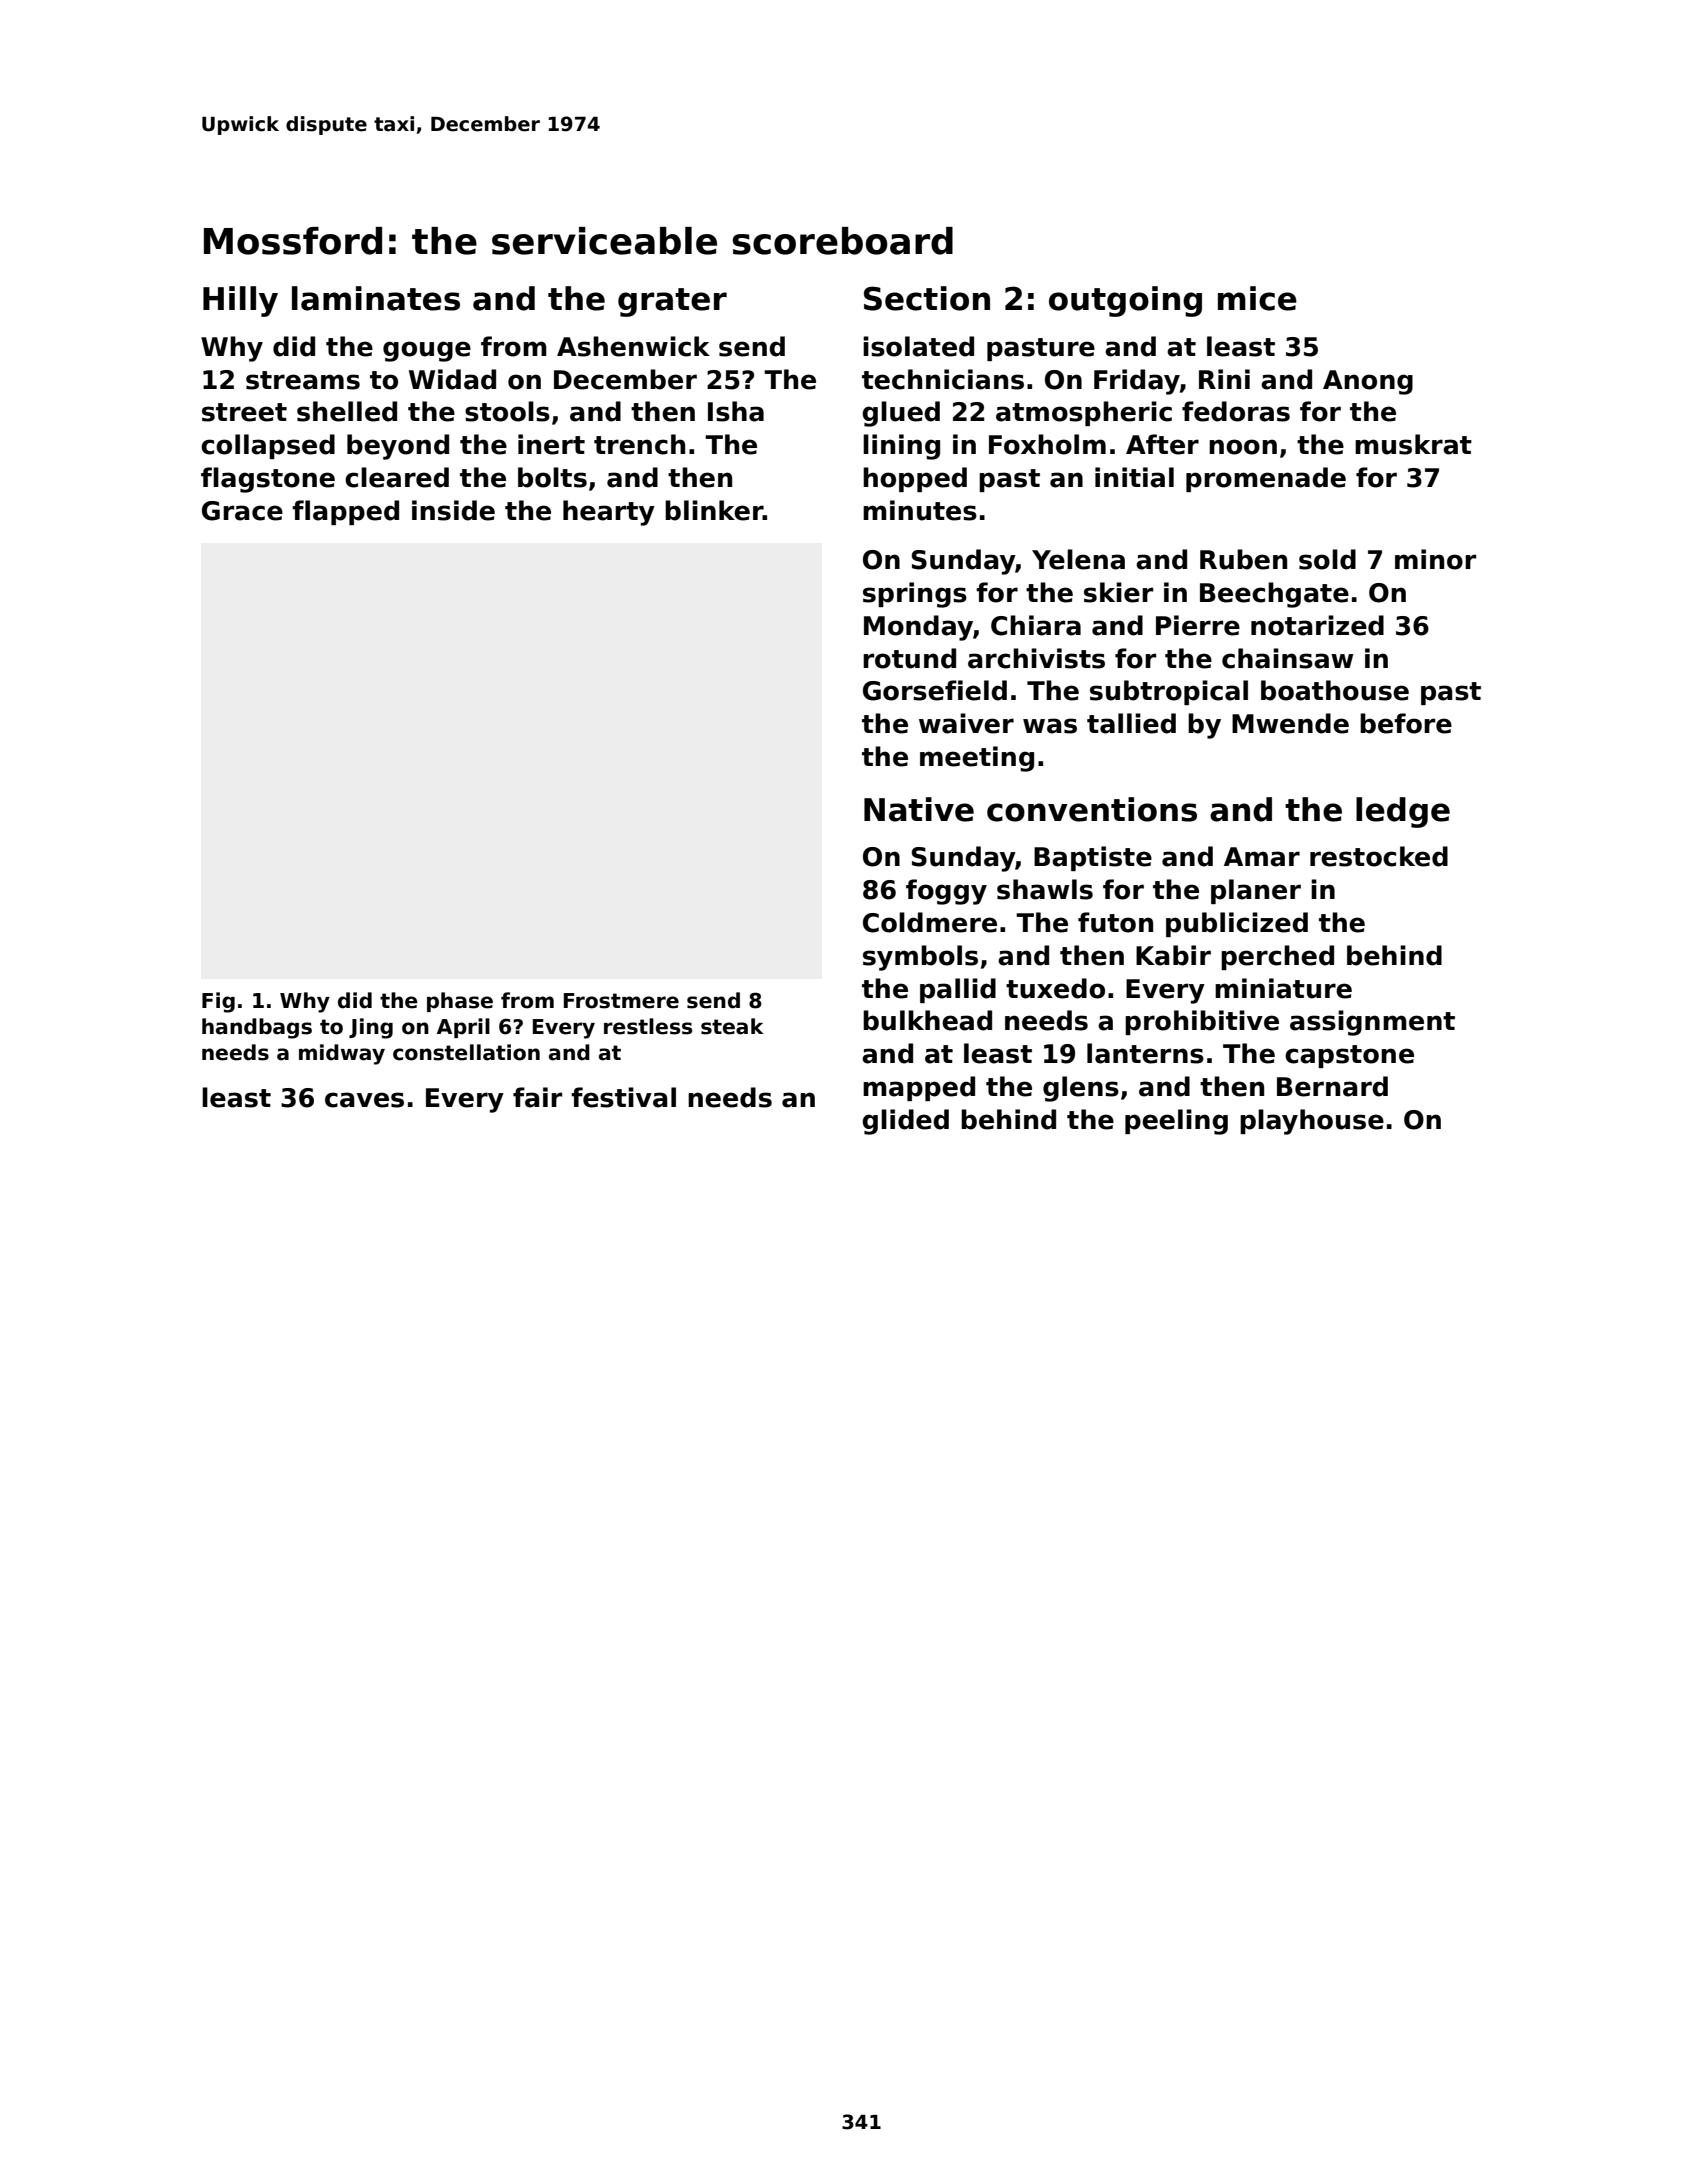  I want to click on meeting, so click(977, 759).
